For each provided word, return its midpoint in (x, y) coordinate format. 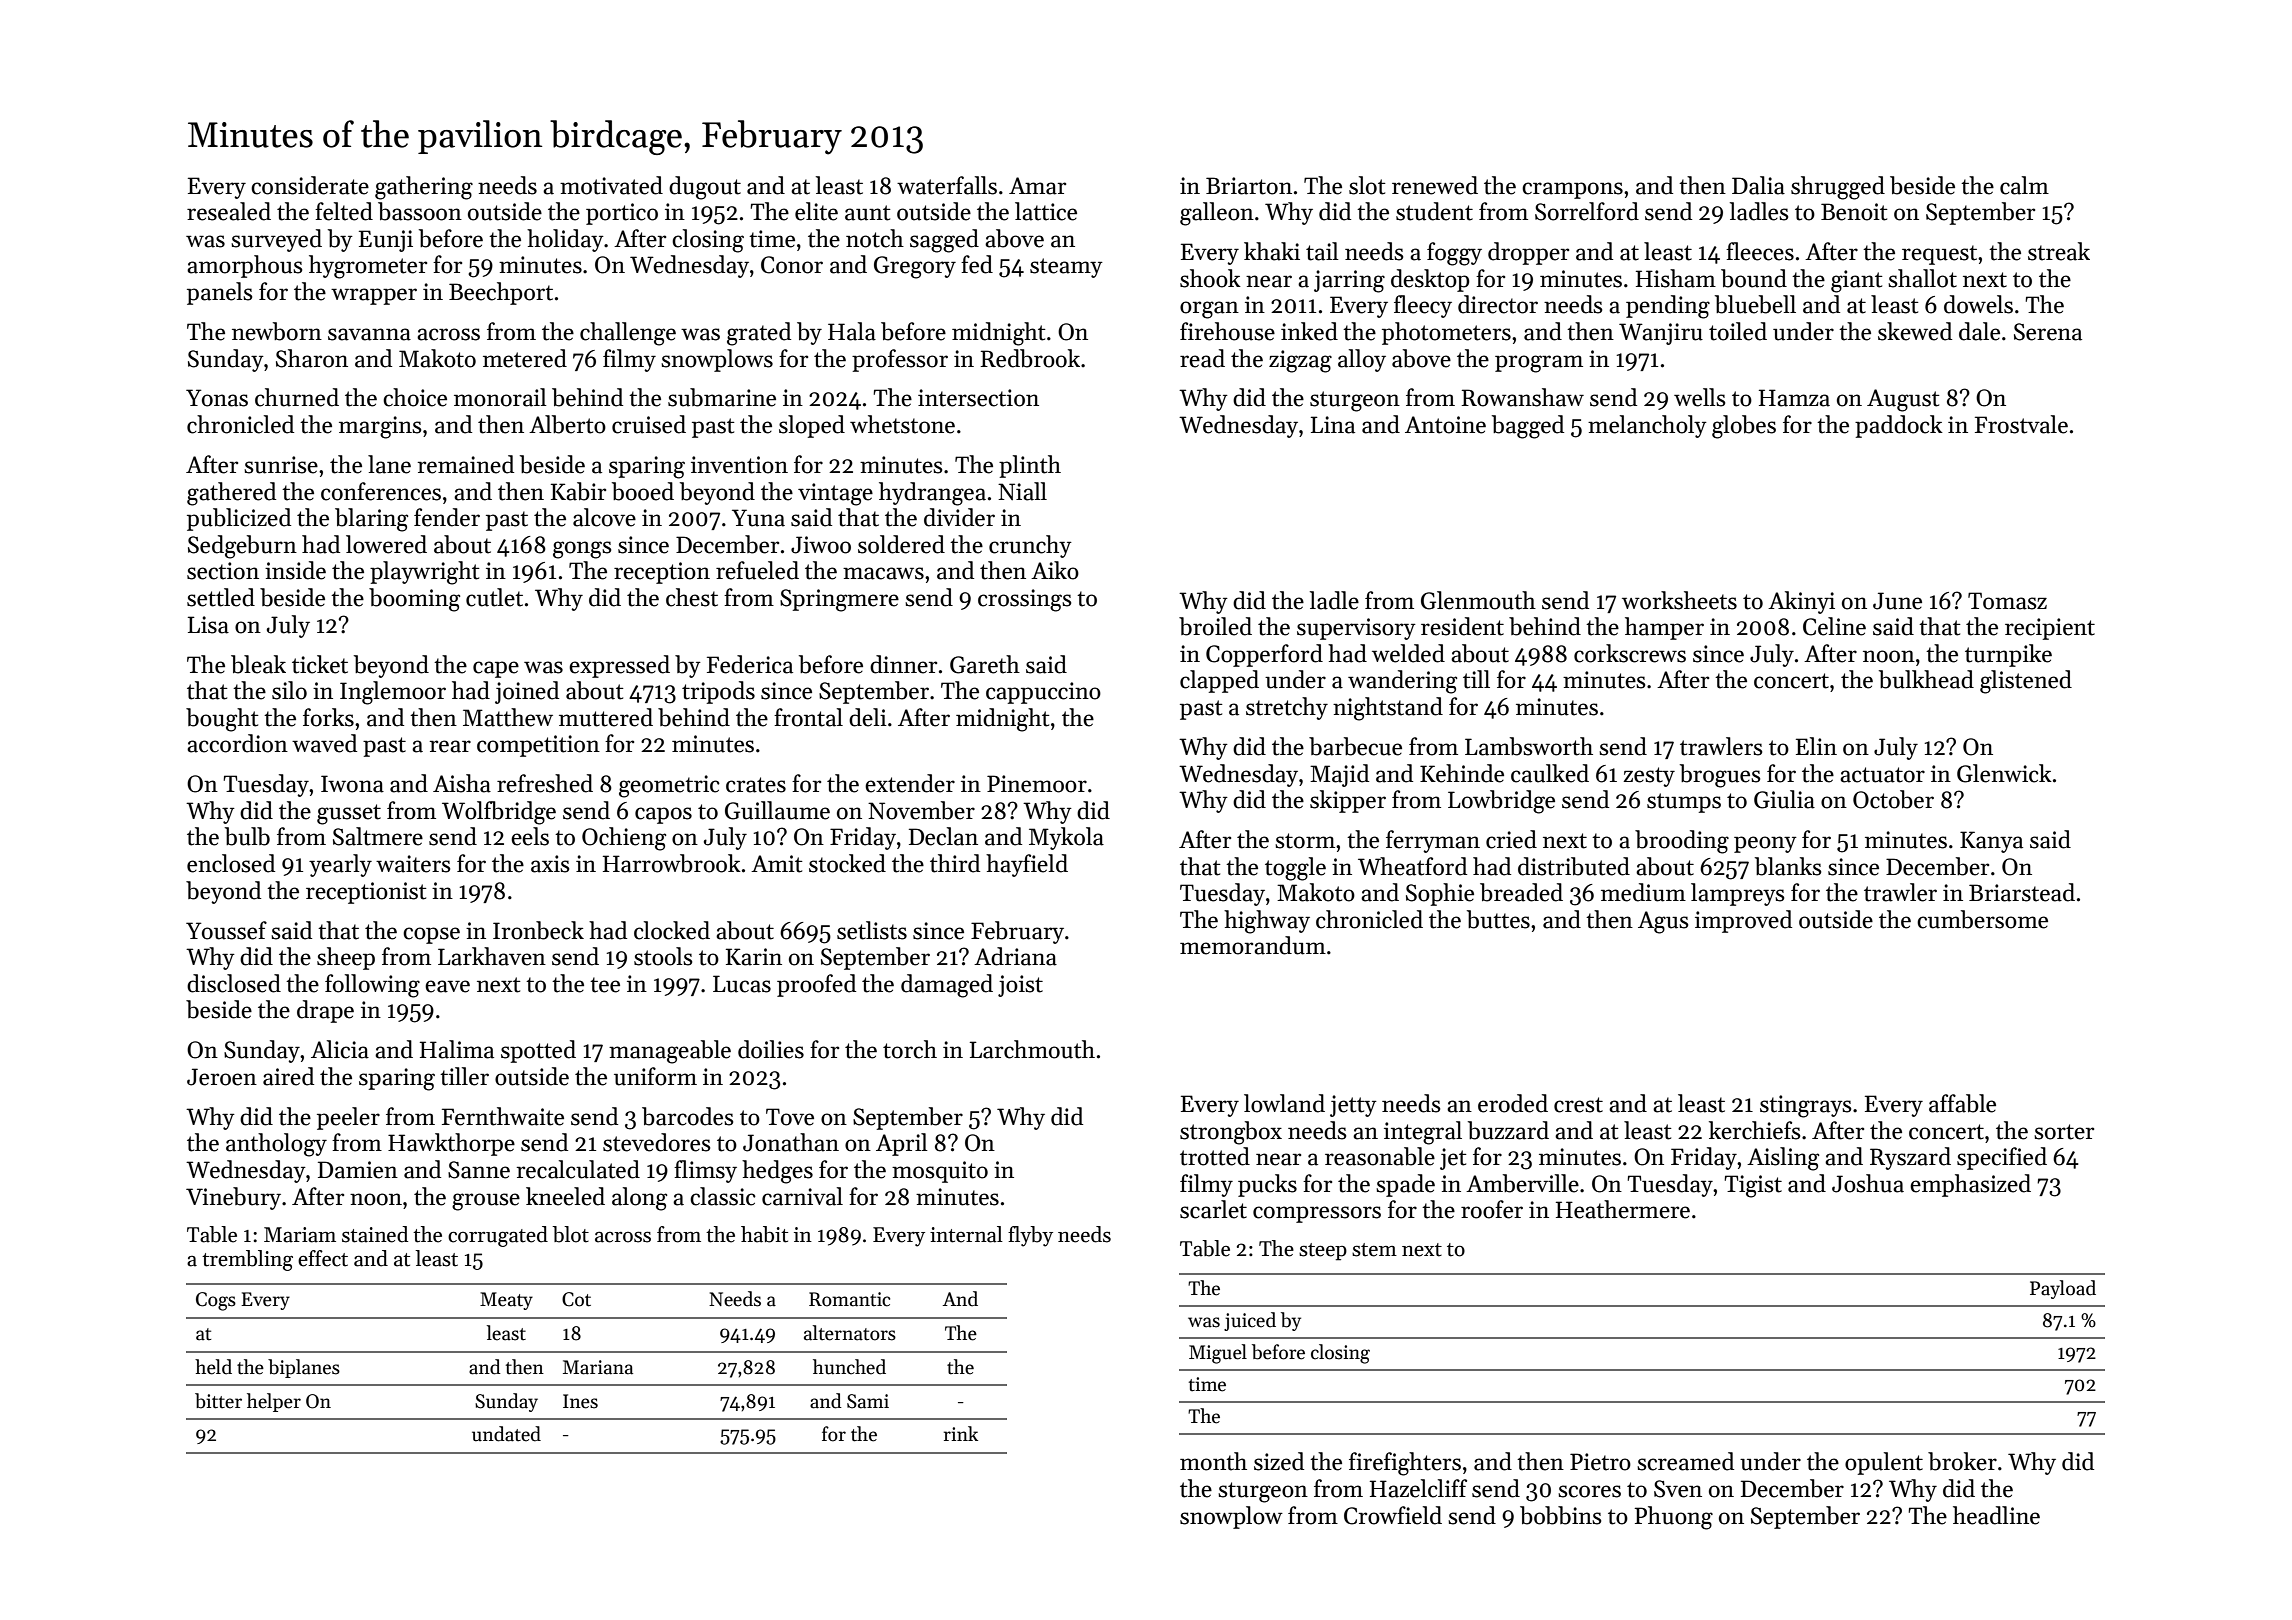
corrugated (498, 1236)
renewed (1435, 185)
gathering (424, 188)
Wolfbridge (499, 813)
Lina (1333, 425)
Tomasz (2007, 601)
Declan (943, 836)
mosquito (940, 1172)
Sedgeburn (242, 547)
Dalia (1758, 185)
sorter (2064, 1132)
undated (506, 1434)
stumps (1684, 803)
